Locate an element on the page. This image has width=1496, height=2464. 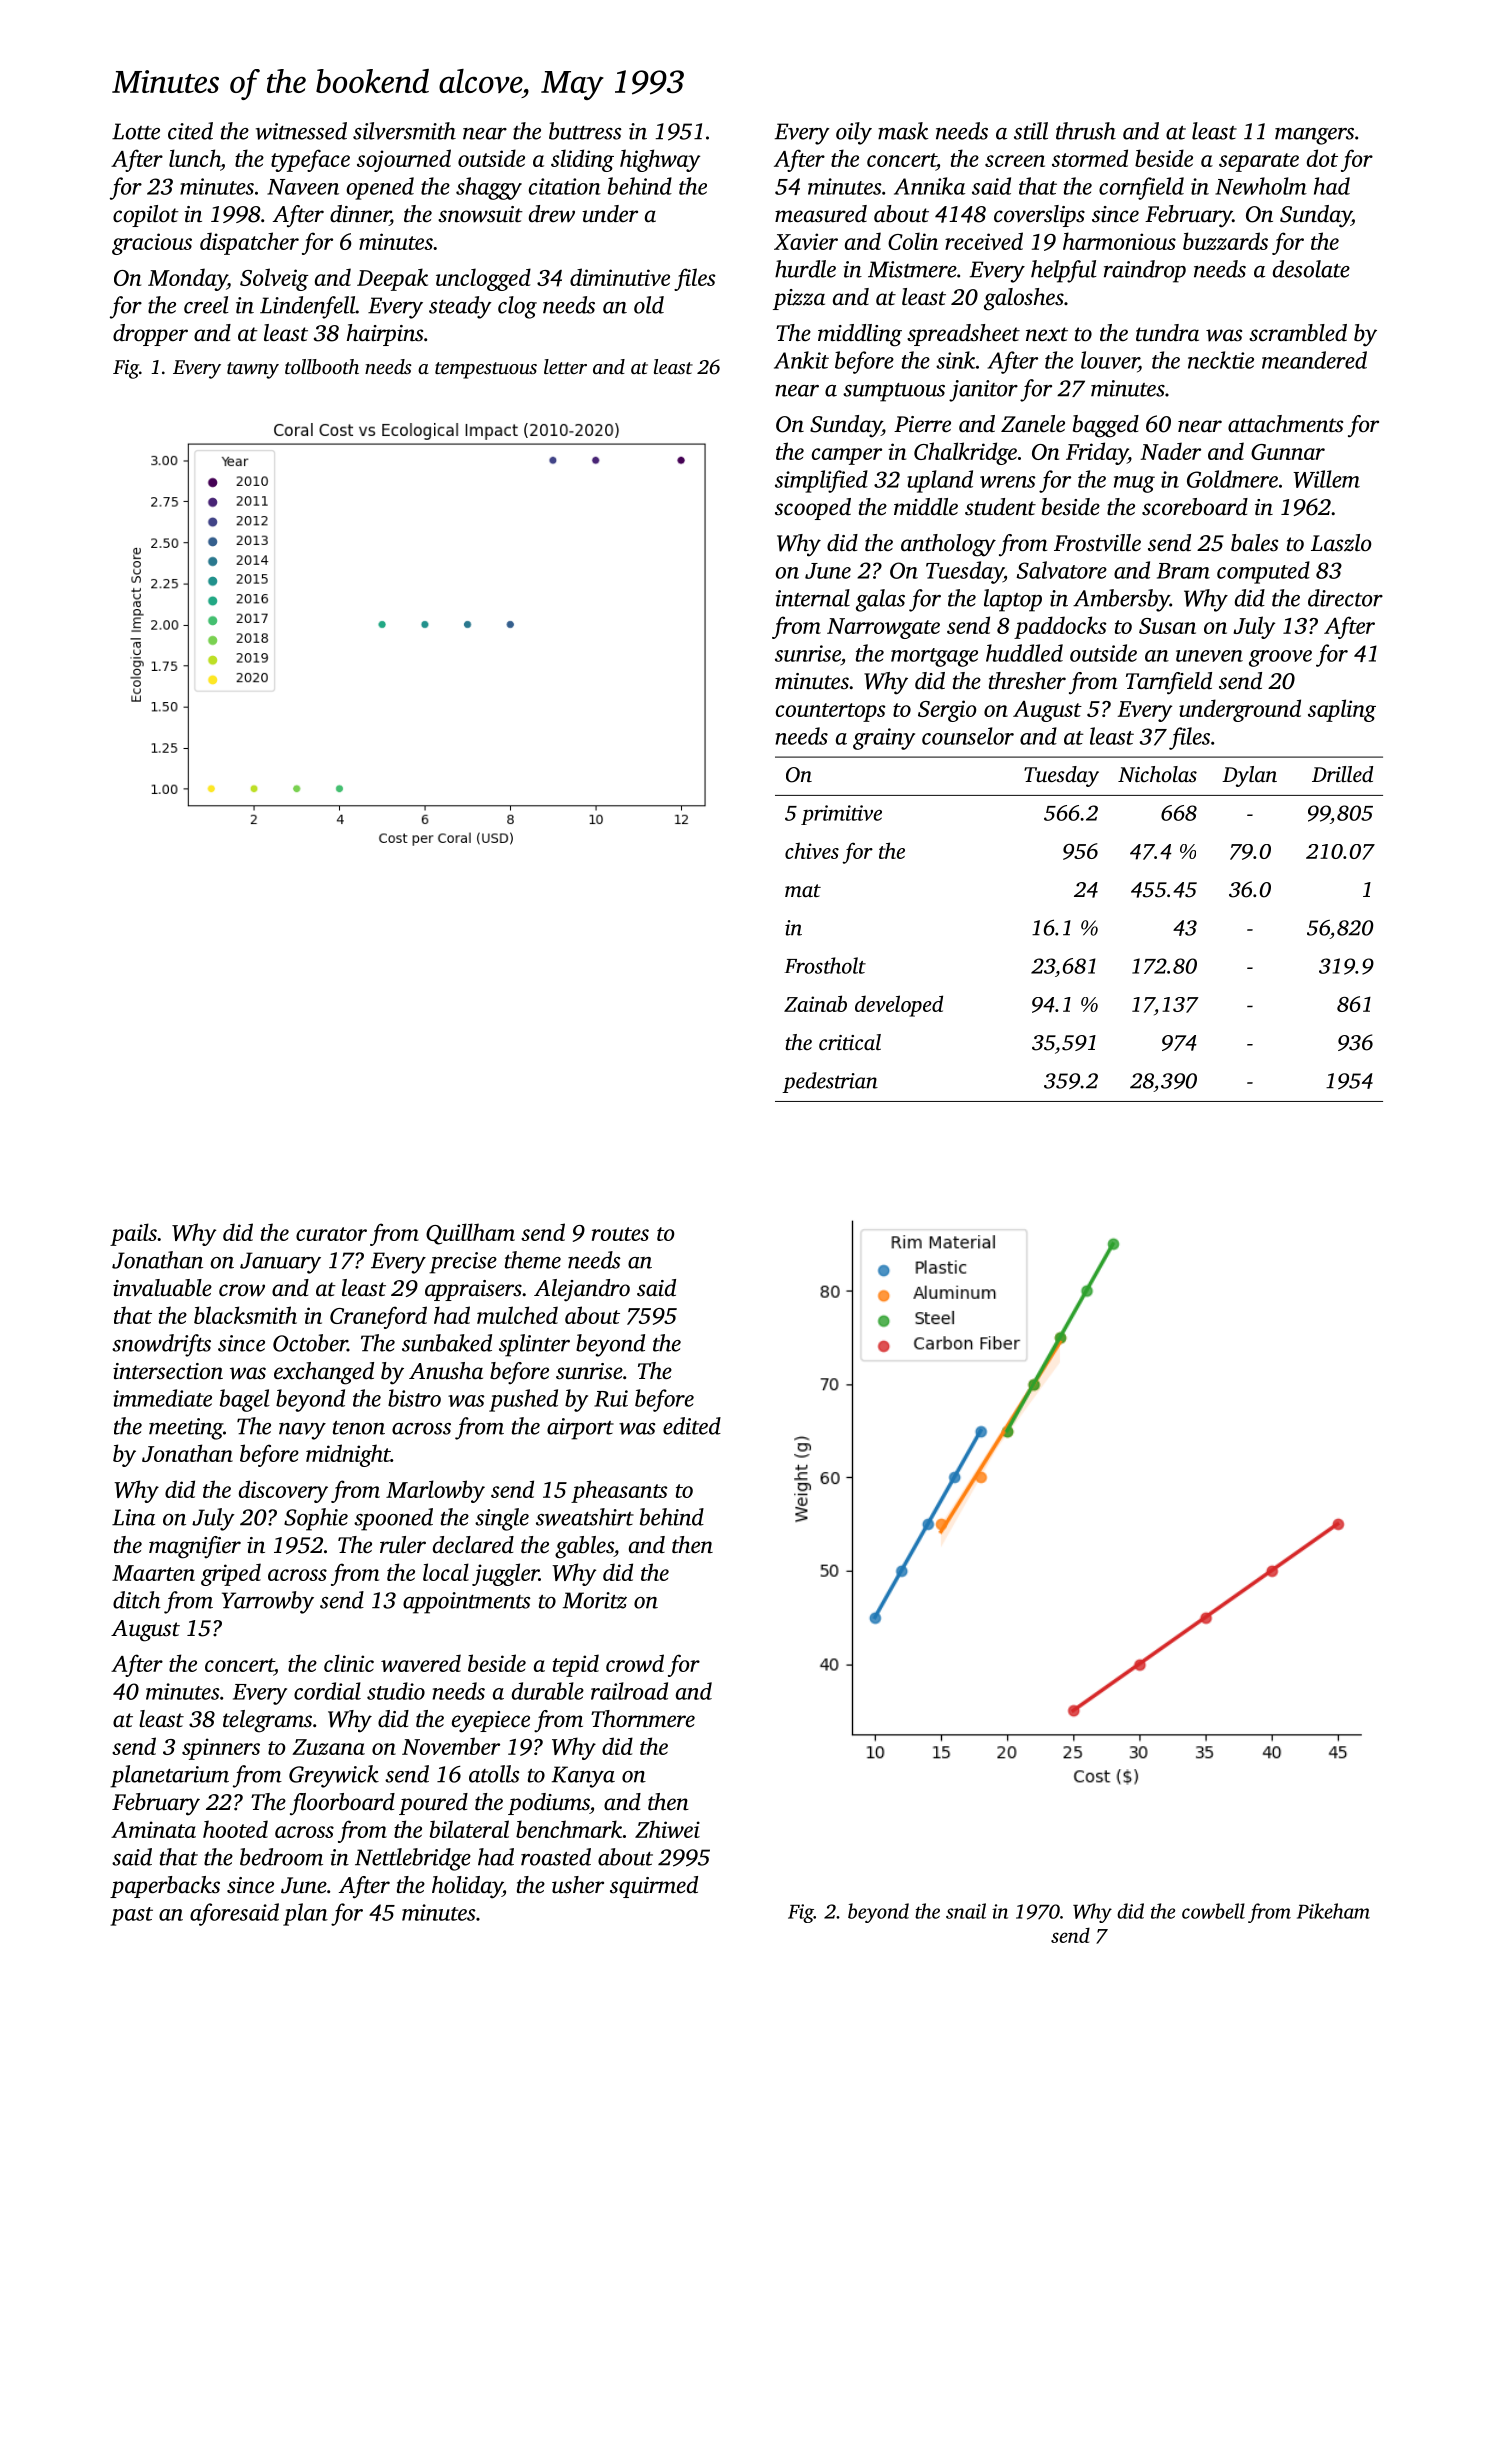
edited is located at coordinates (692, 1426).
